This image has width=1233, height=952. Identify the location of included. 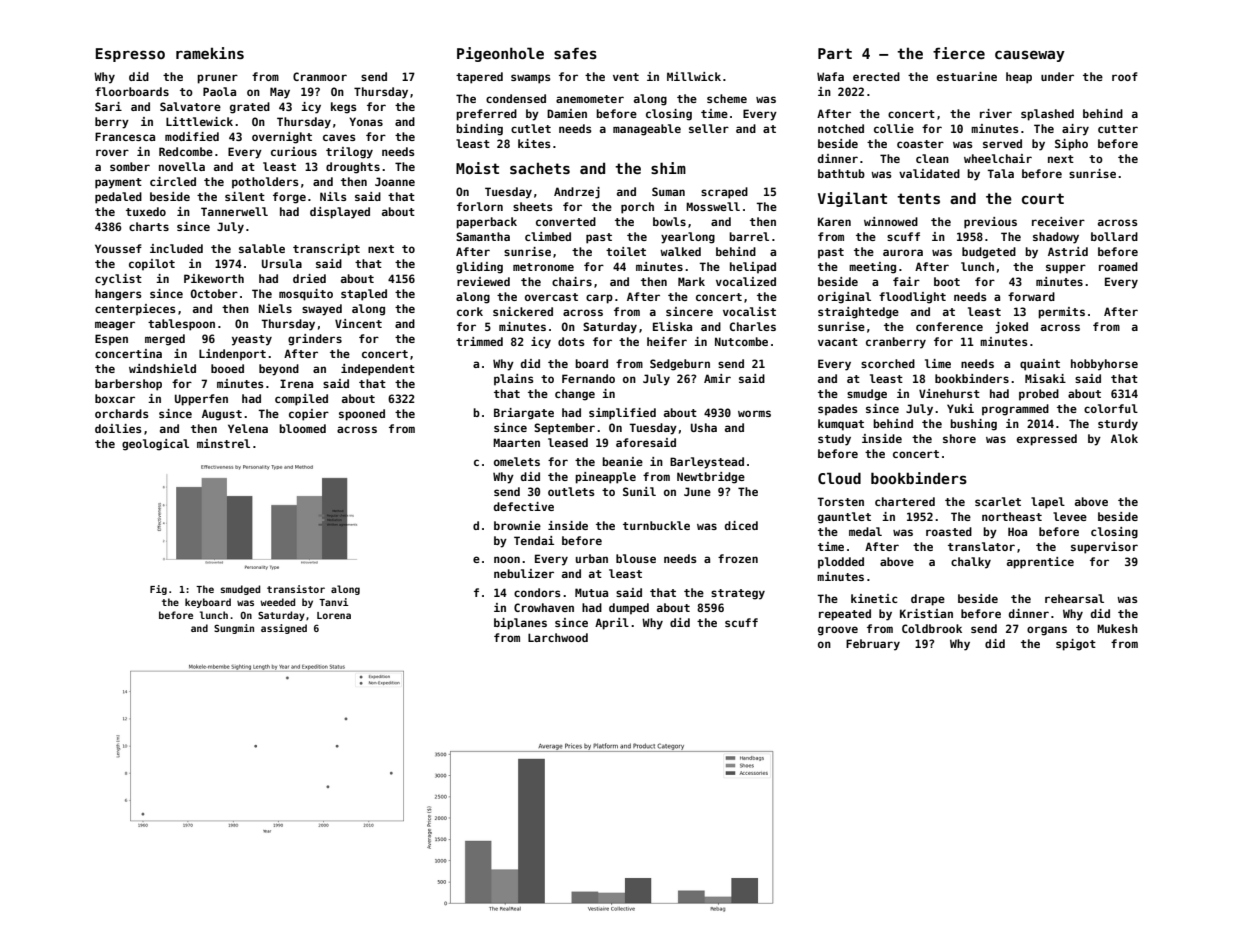
(176, 248).
